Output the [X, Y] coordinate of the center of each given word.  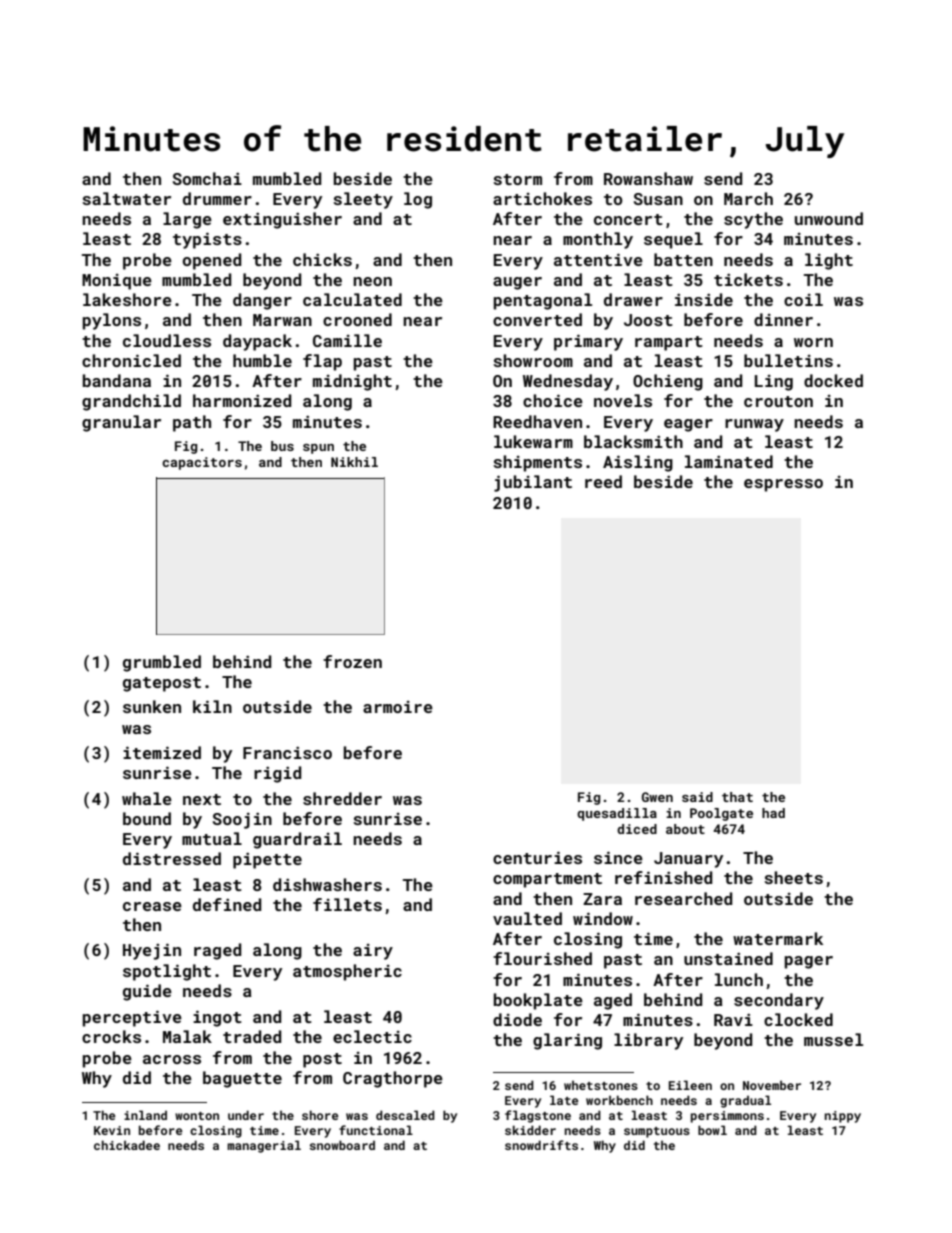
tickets [748, 279]
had [773, 813]
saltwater [126, 198]
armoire [398, 707]
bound [147, 818]
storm [517, 179]
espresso [783, 485]
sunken [152, 706]
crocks [111, 1036]
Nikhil [354, 462]
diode [517, 1019]
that [737, 797]
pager [809, 962]
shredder [342, 798]
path [192, 423]
